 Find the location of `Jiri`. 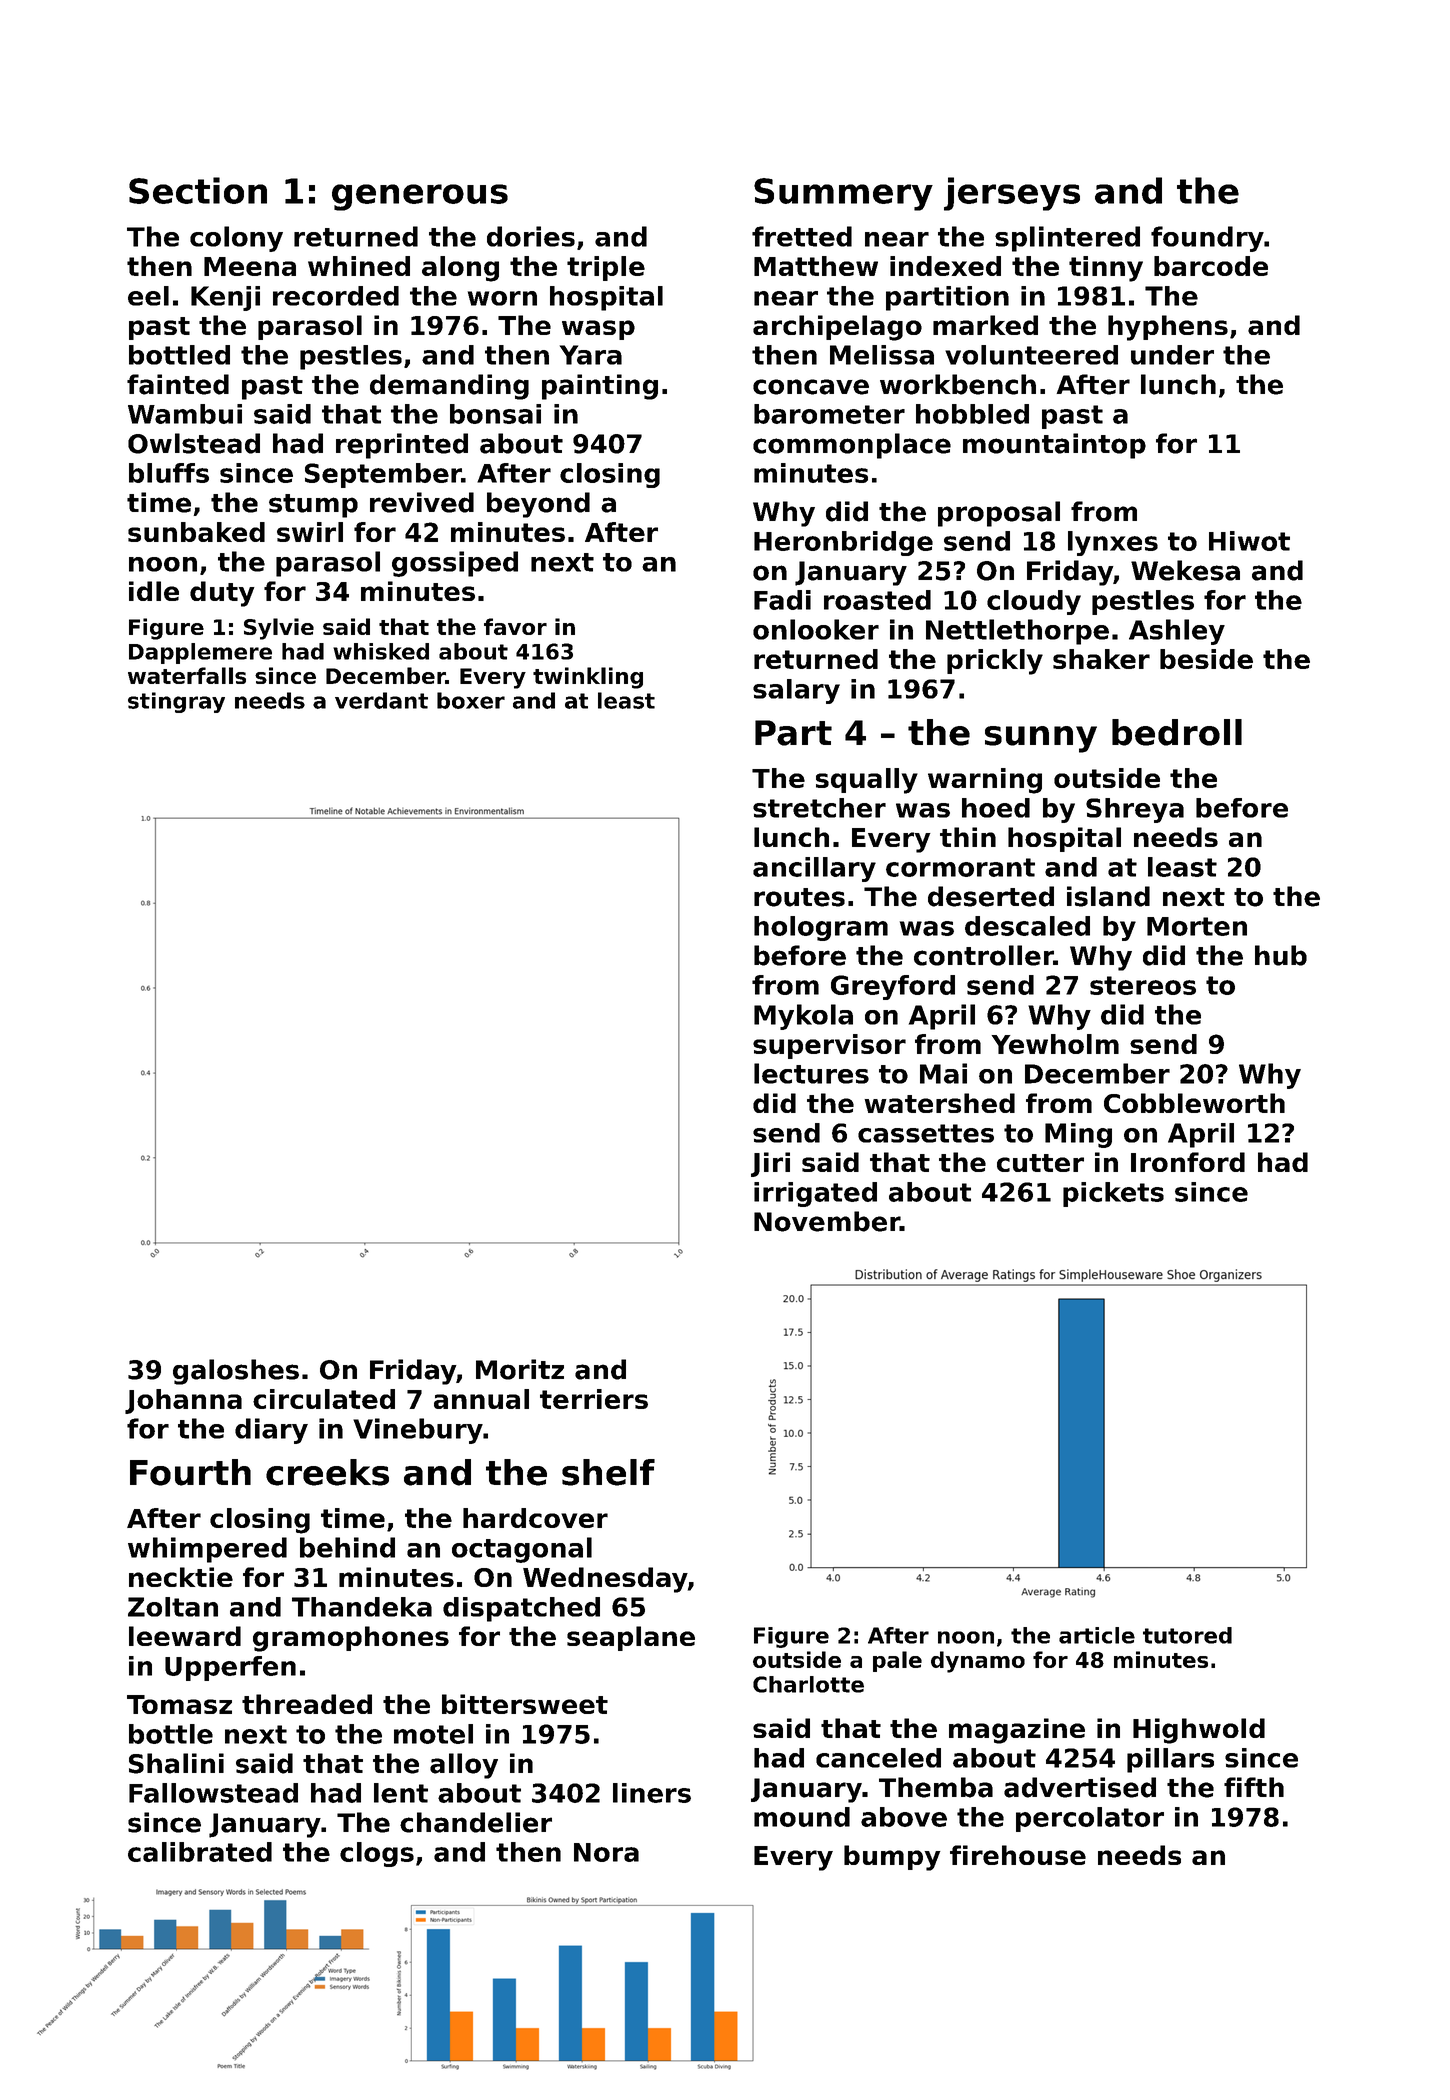

Jiri is located at coordinates (770, 1164).
